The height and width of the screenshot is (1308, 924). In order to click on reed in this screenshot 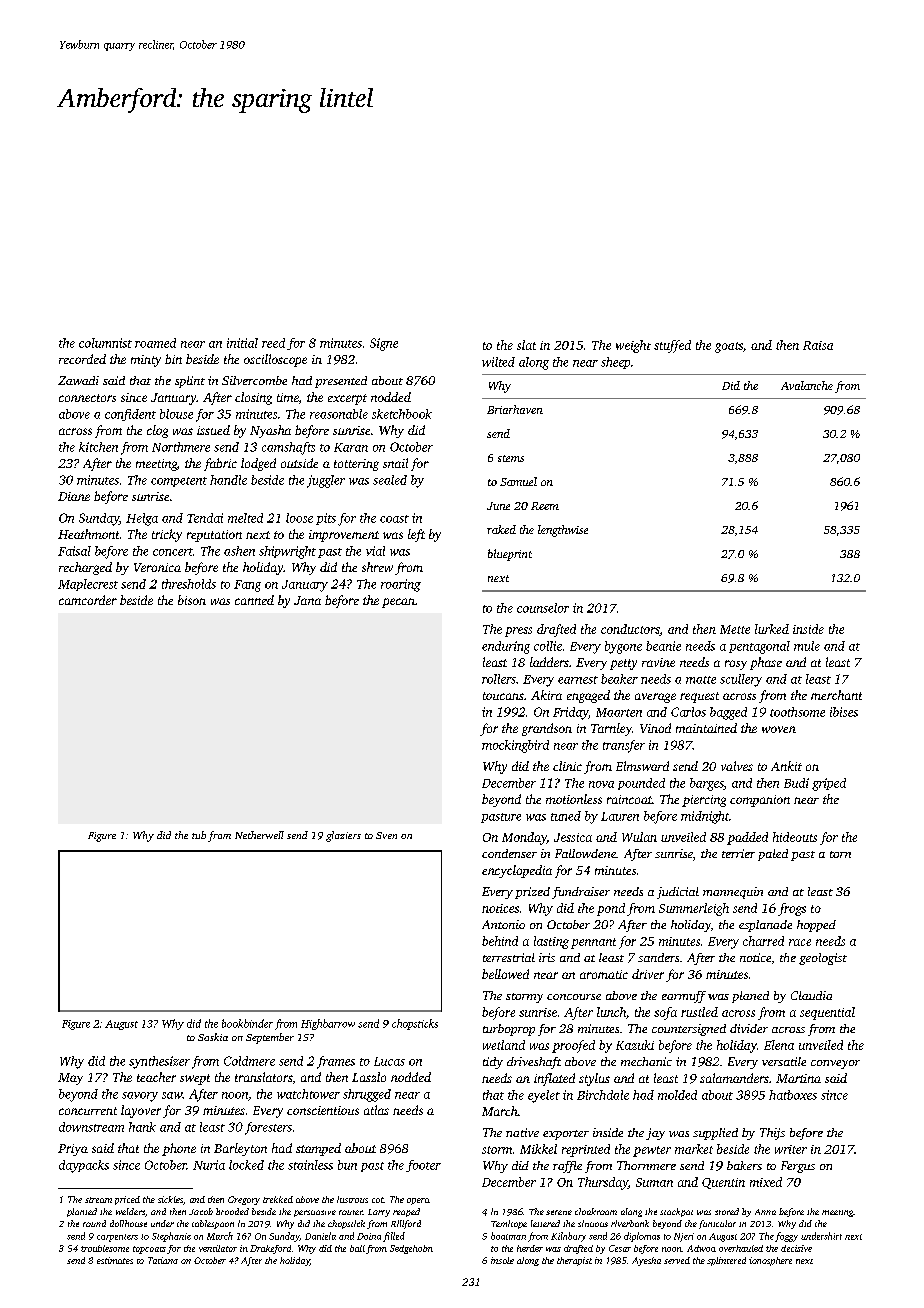, I will do `click(273, 343)`.
